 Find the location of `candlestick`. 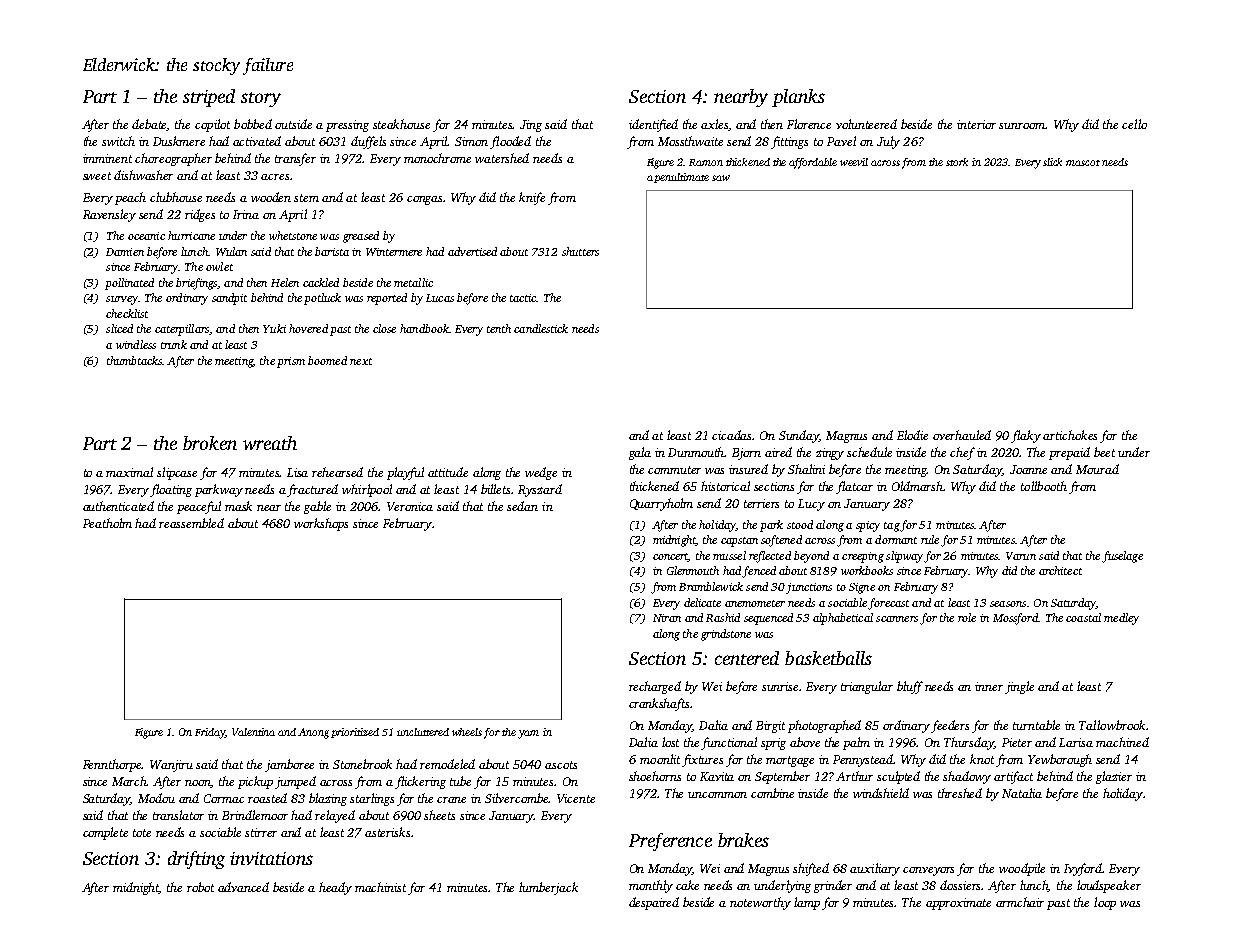

candlestick is located at coordinates (541, 328).
